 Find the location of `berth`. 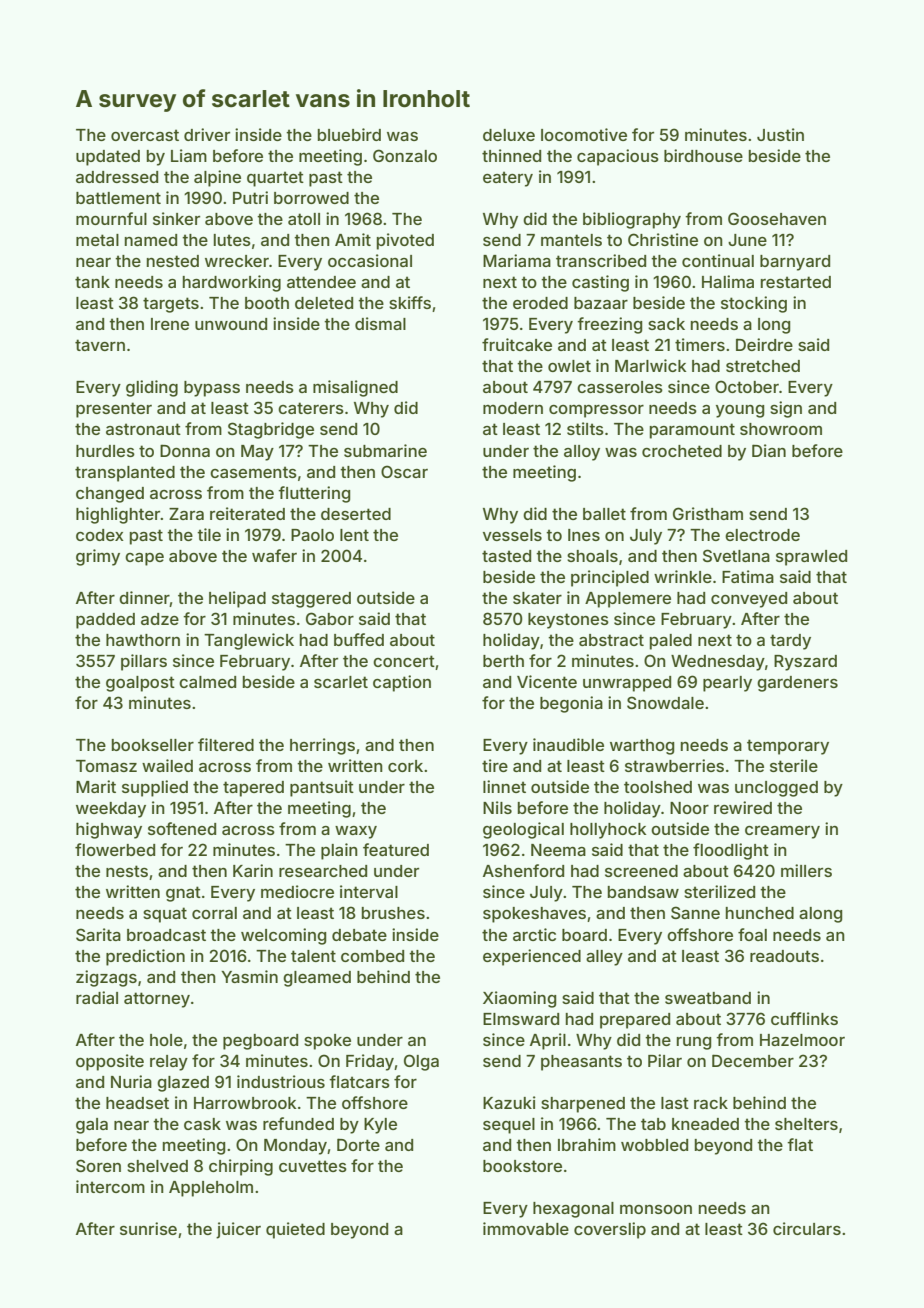

berth is located at coordinates (503, 661).
